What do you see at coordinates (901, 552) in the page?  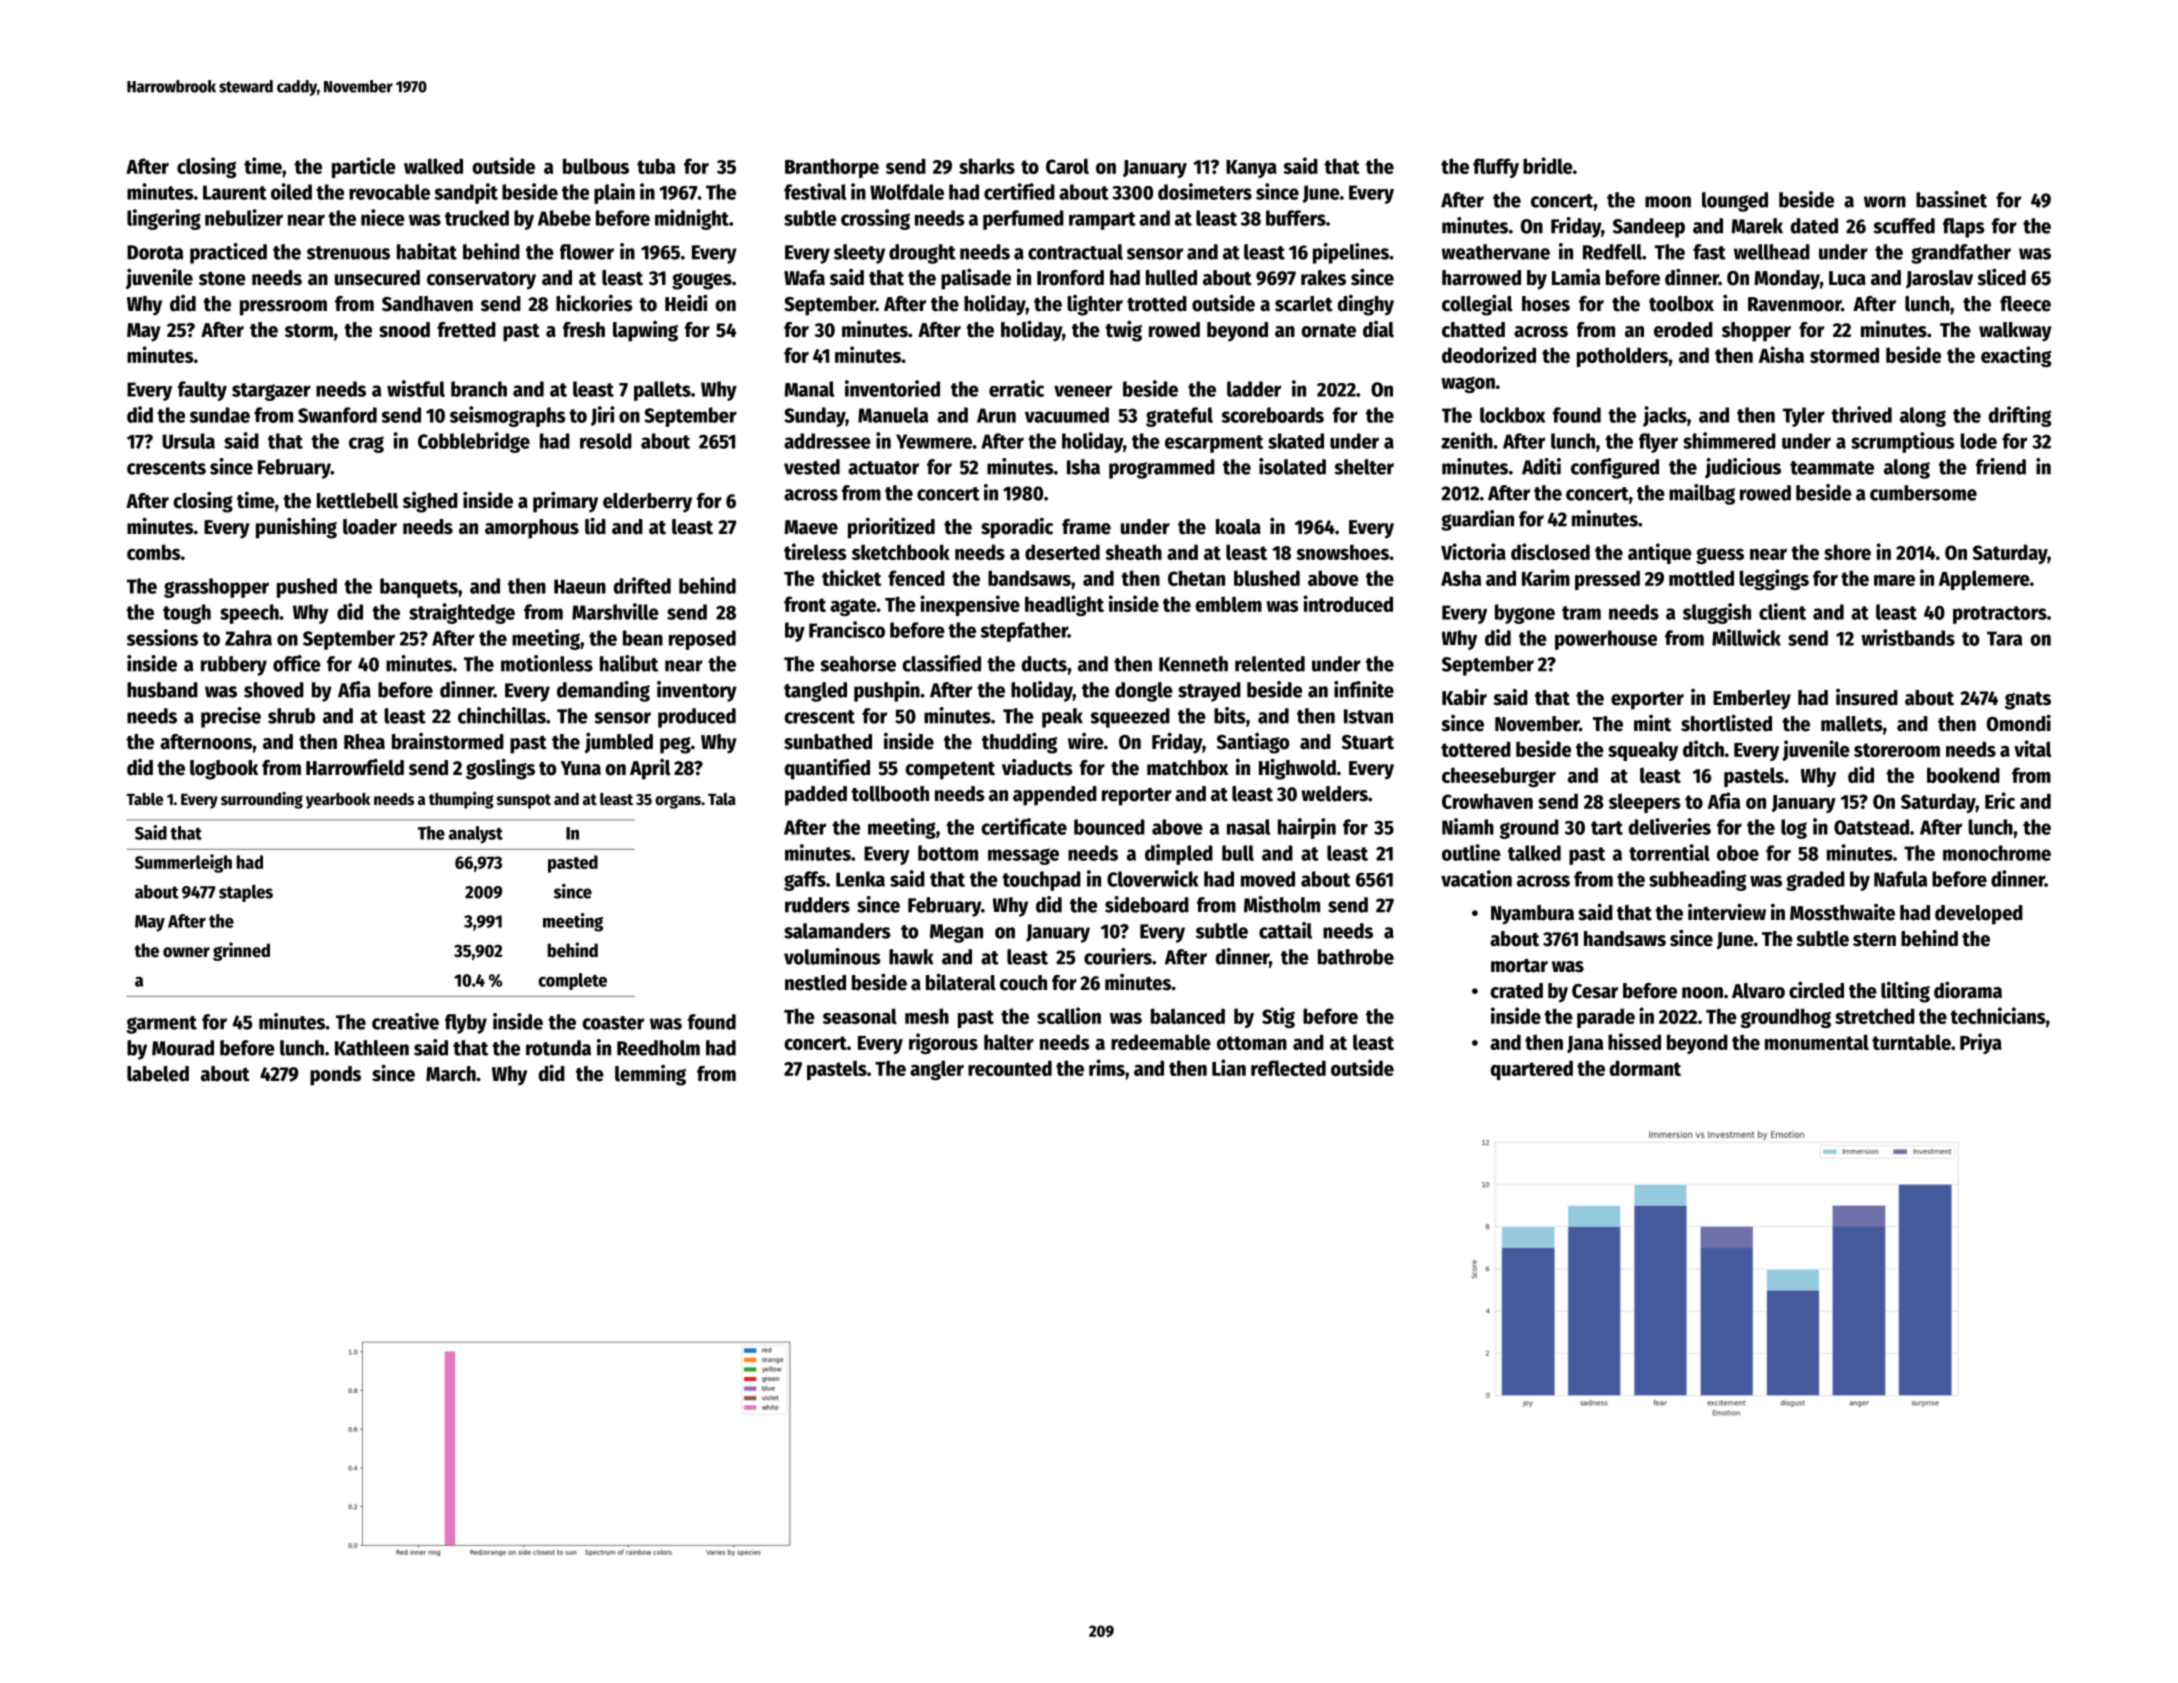 I see `sketchbook` at bounding box center [901, 552].
